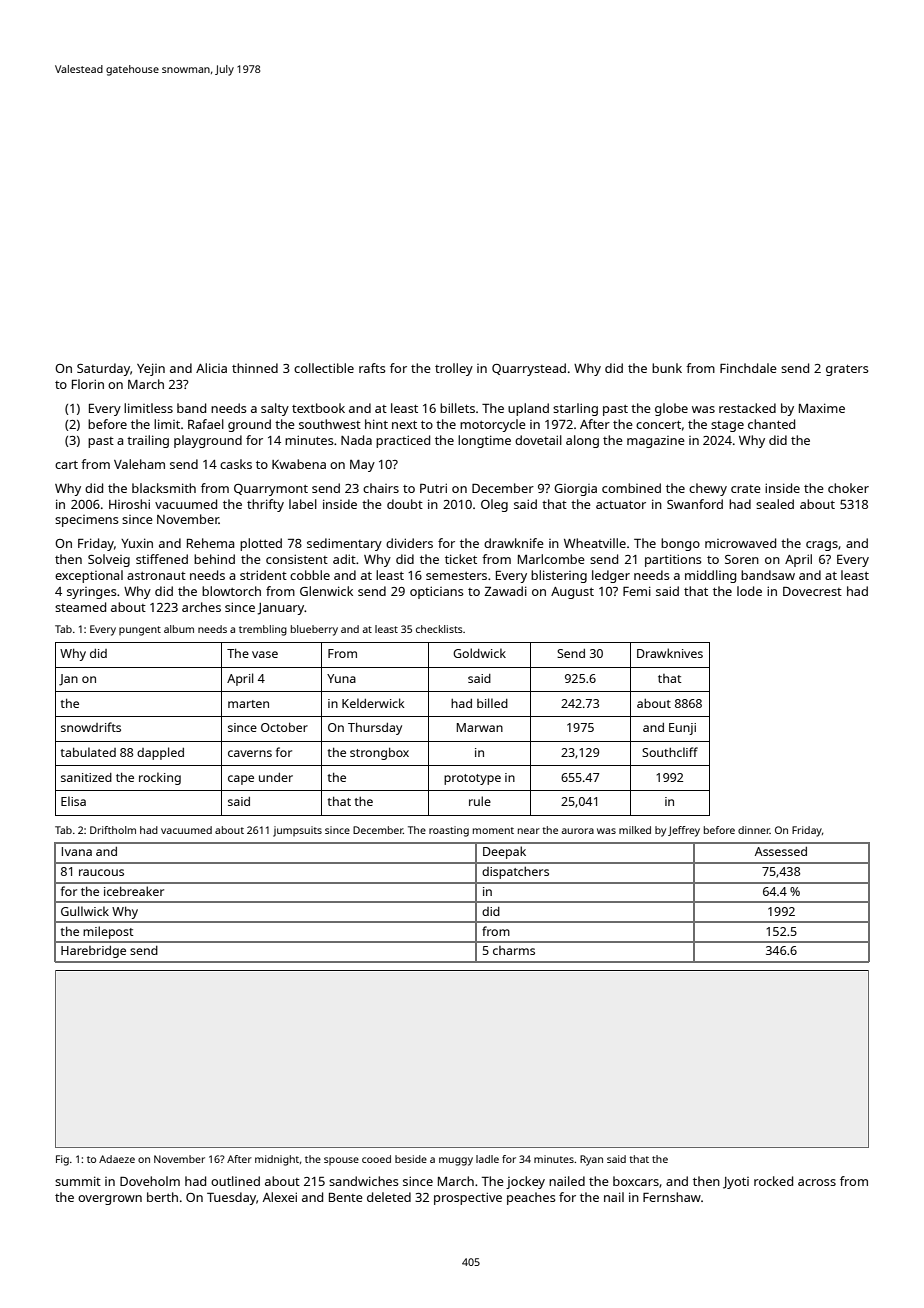 Image resolution: width=924 pixels, height=1308 pixels. What do you see at coordinates (538, 440) in the page?
I see `dovetail` at bounding box center [538, 440].
